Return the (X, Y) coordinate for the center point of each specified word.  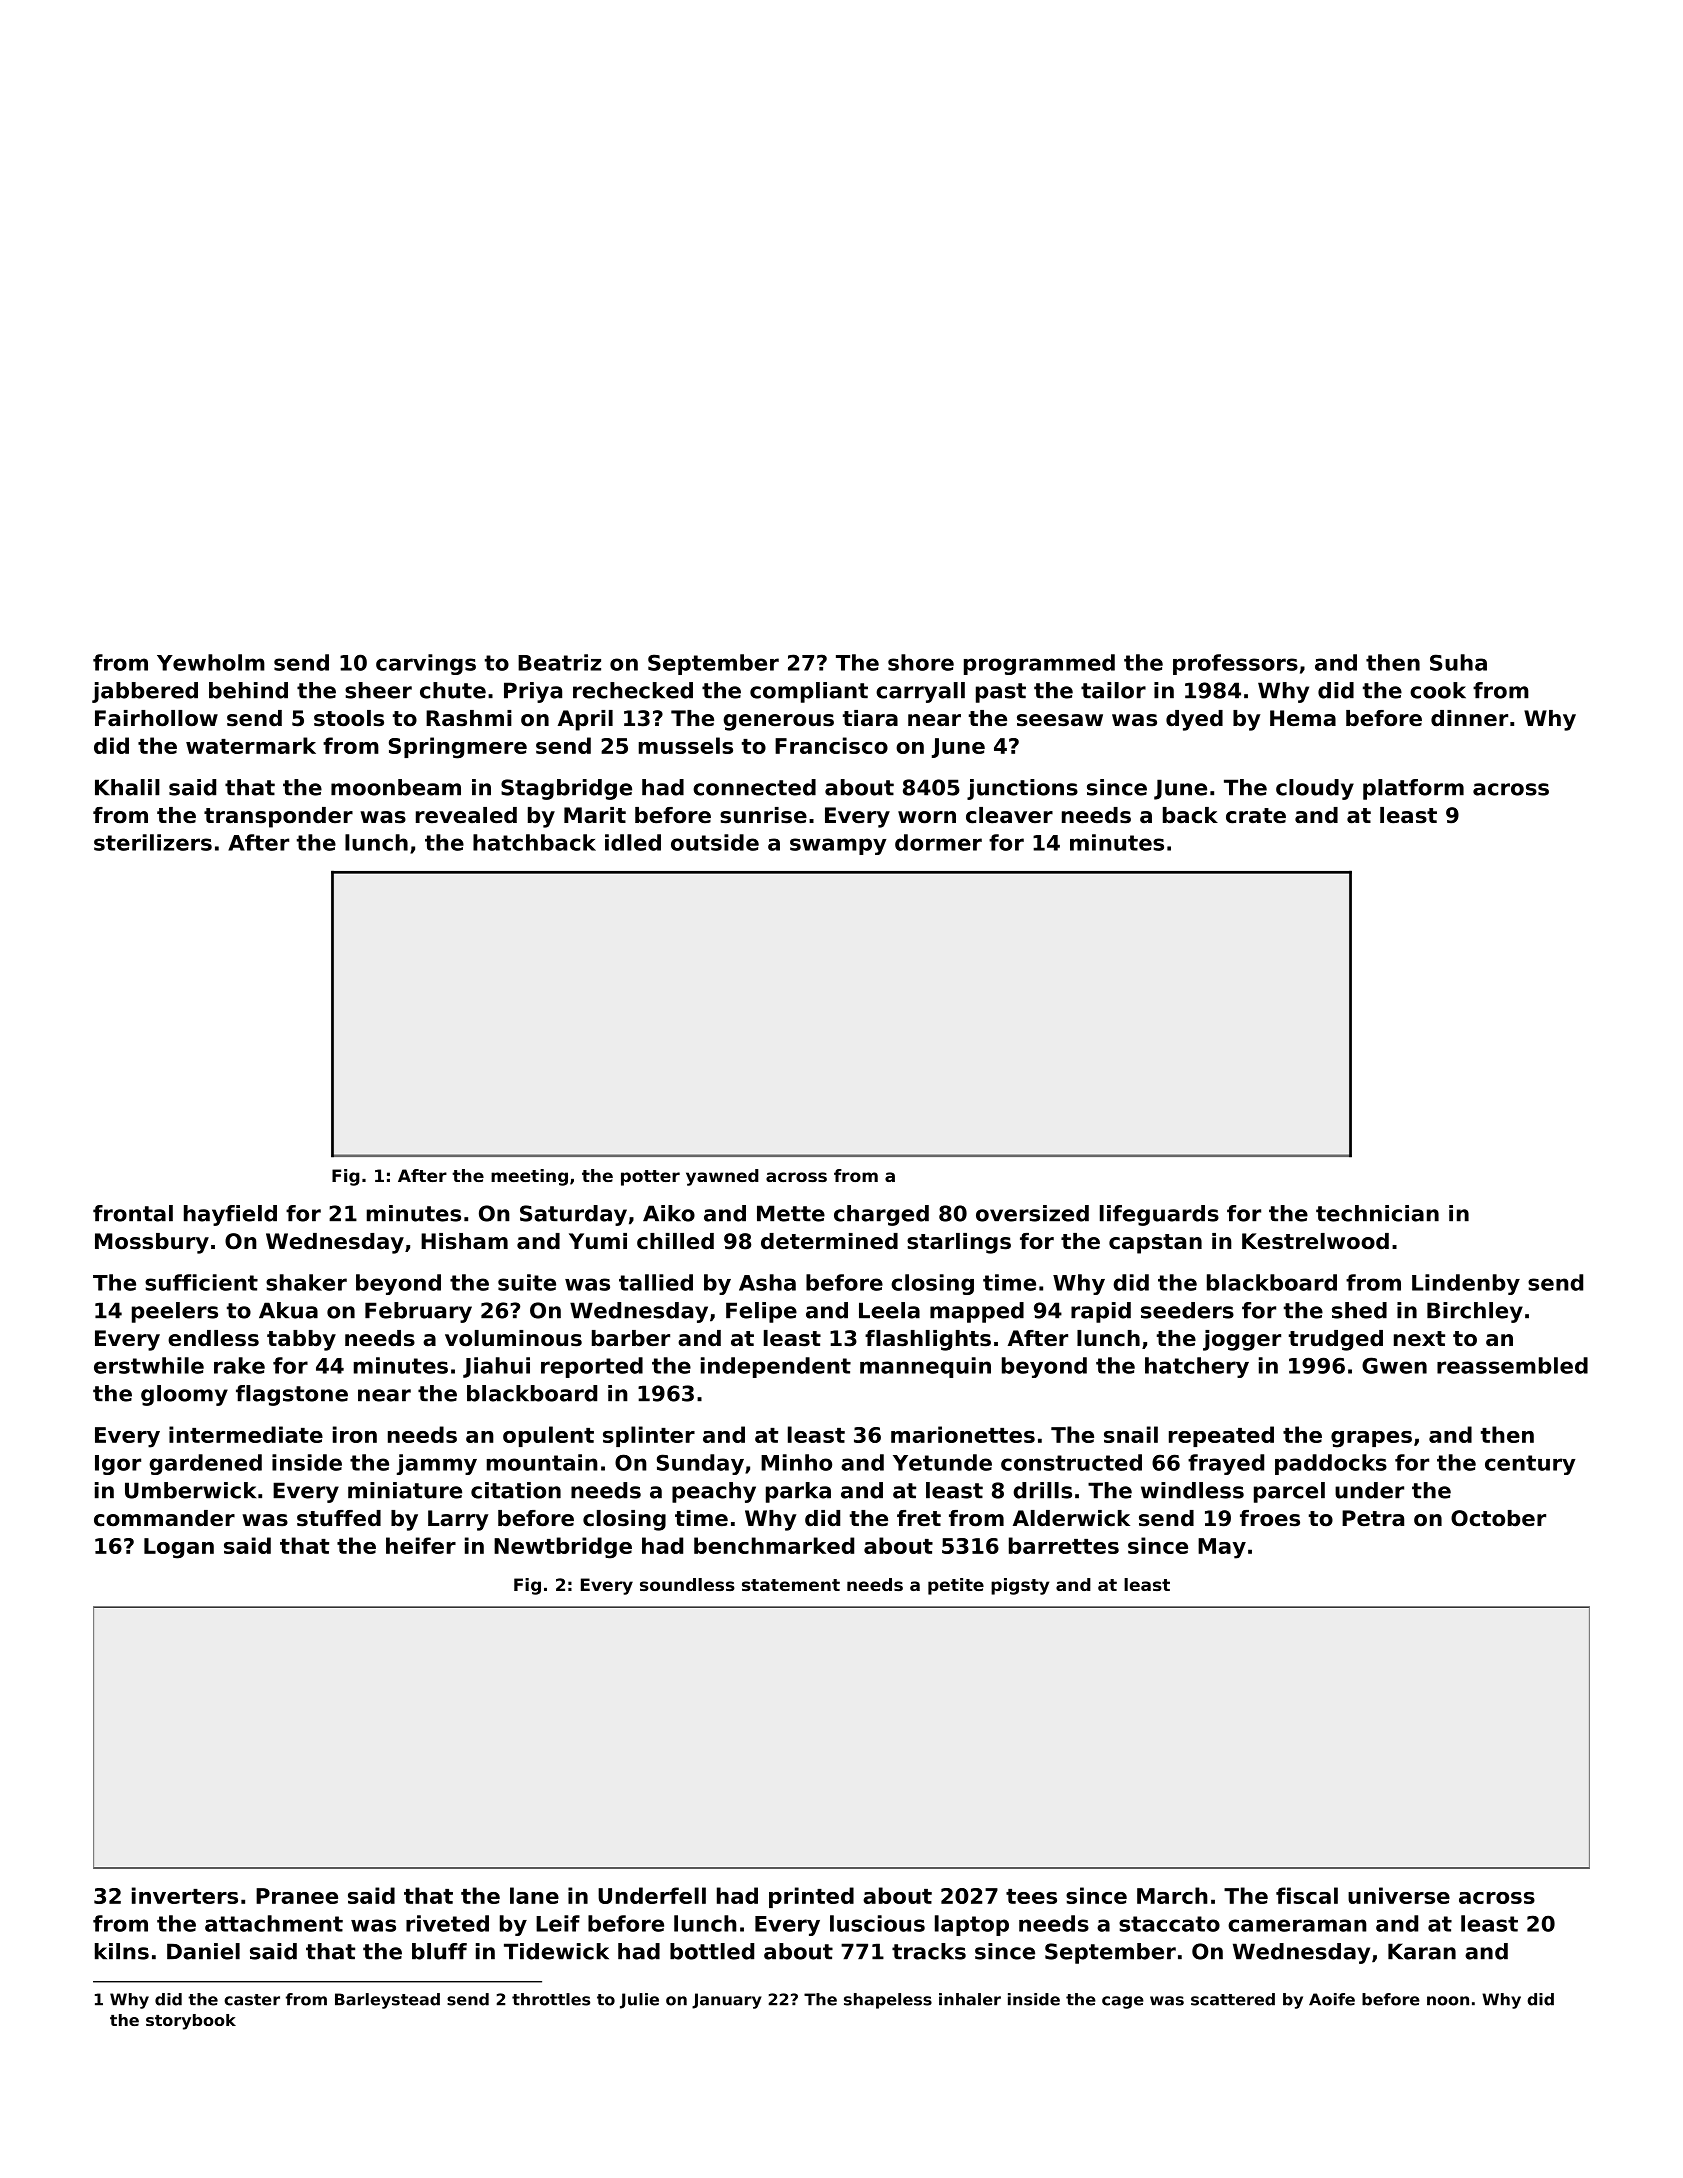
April (585, 720)
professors (1235, 664)
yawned (722, 1177)
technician (1377, 1213)
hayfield (230, 1215)
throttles (551, 1999)
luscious (877, 1923)
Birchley (1475, 1312)
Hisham (464, 1241)
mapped (977, 1312)
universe (1399, 1895)
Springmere (458, 748)
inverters (185, 1895)
